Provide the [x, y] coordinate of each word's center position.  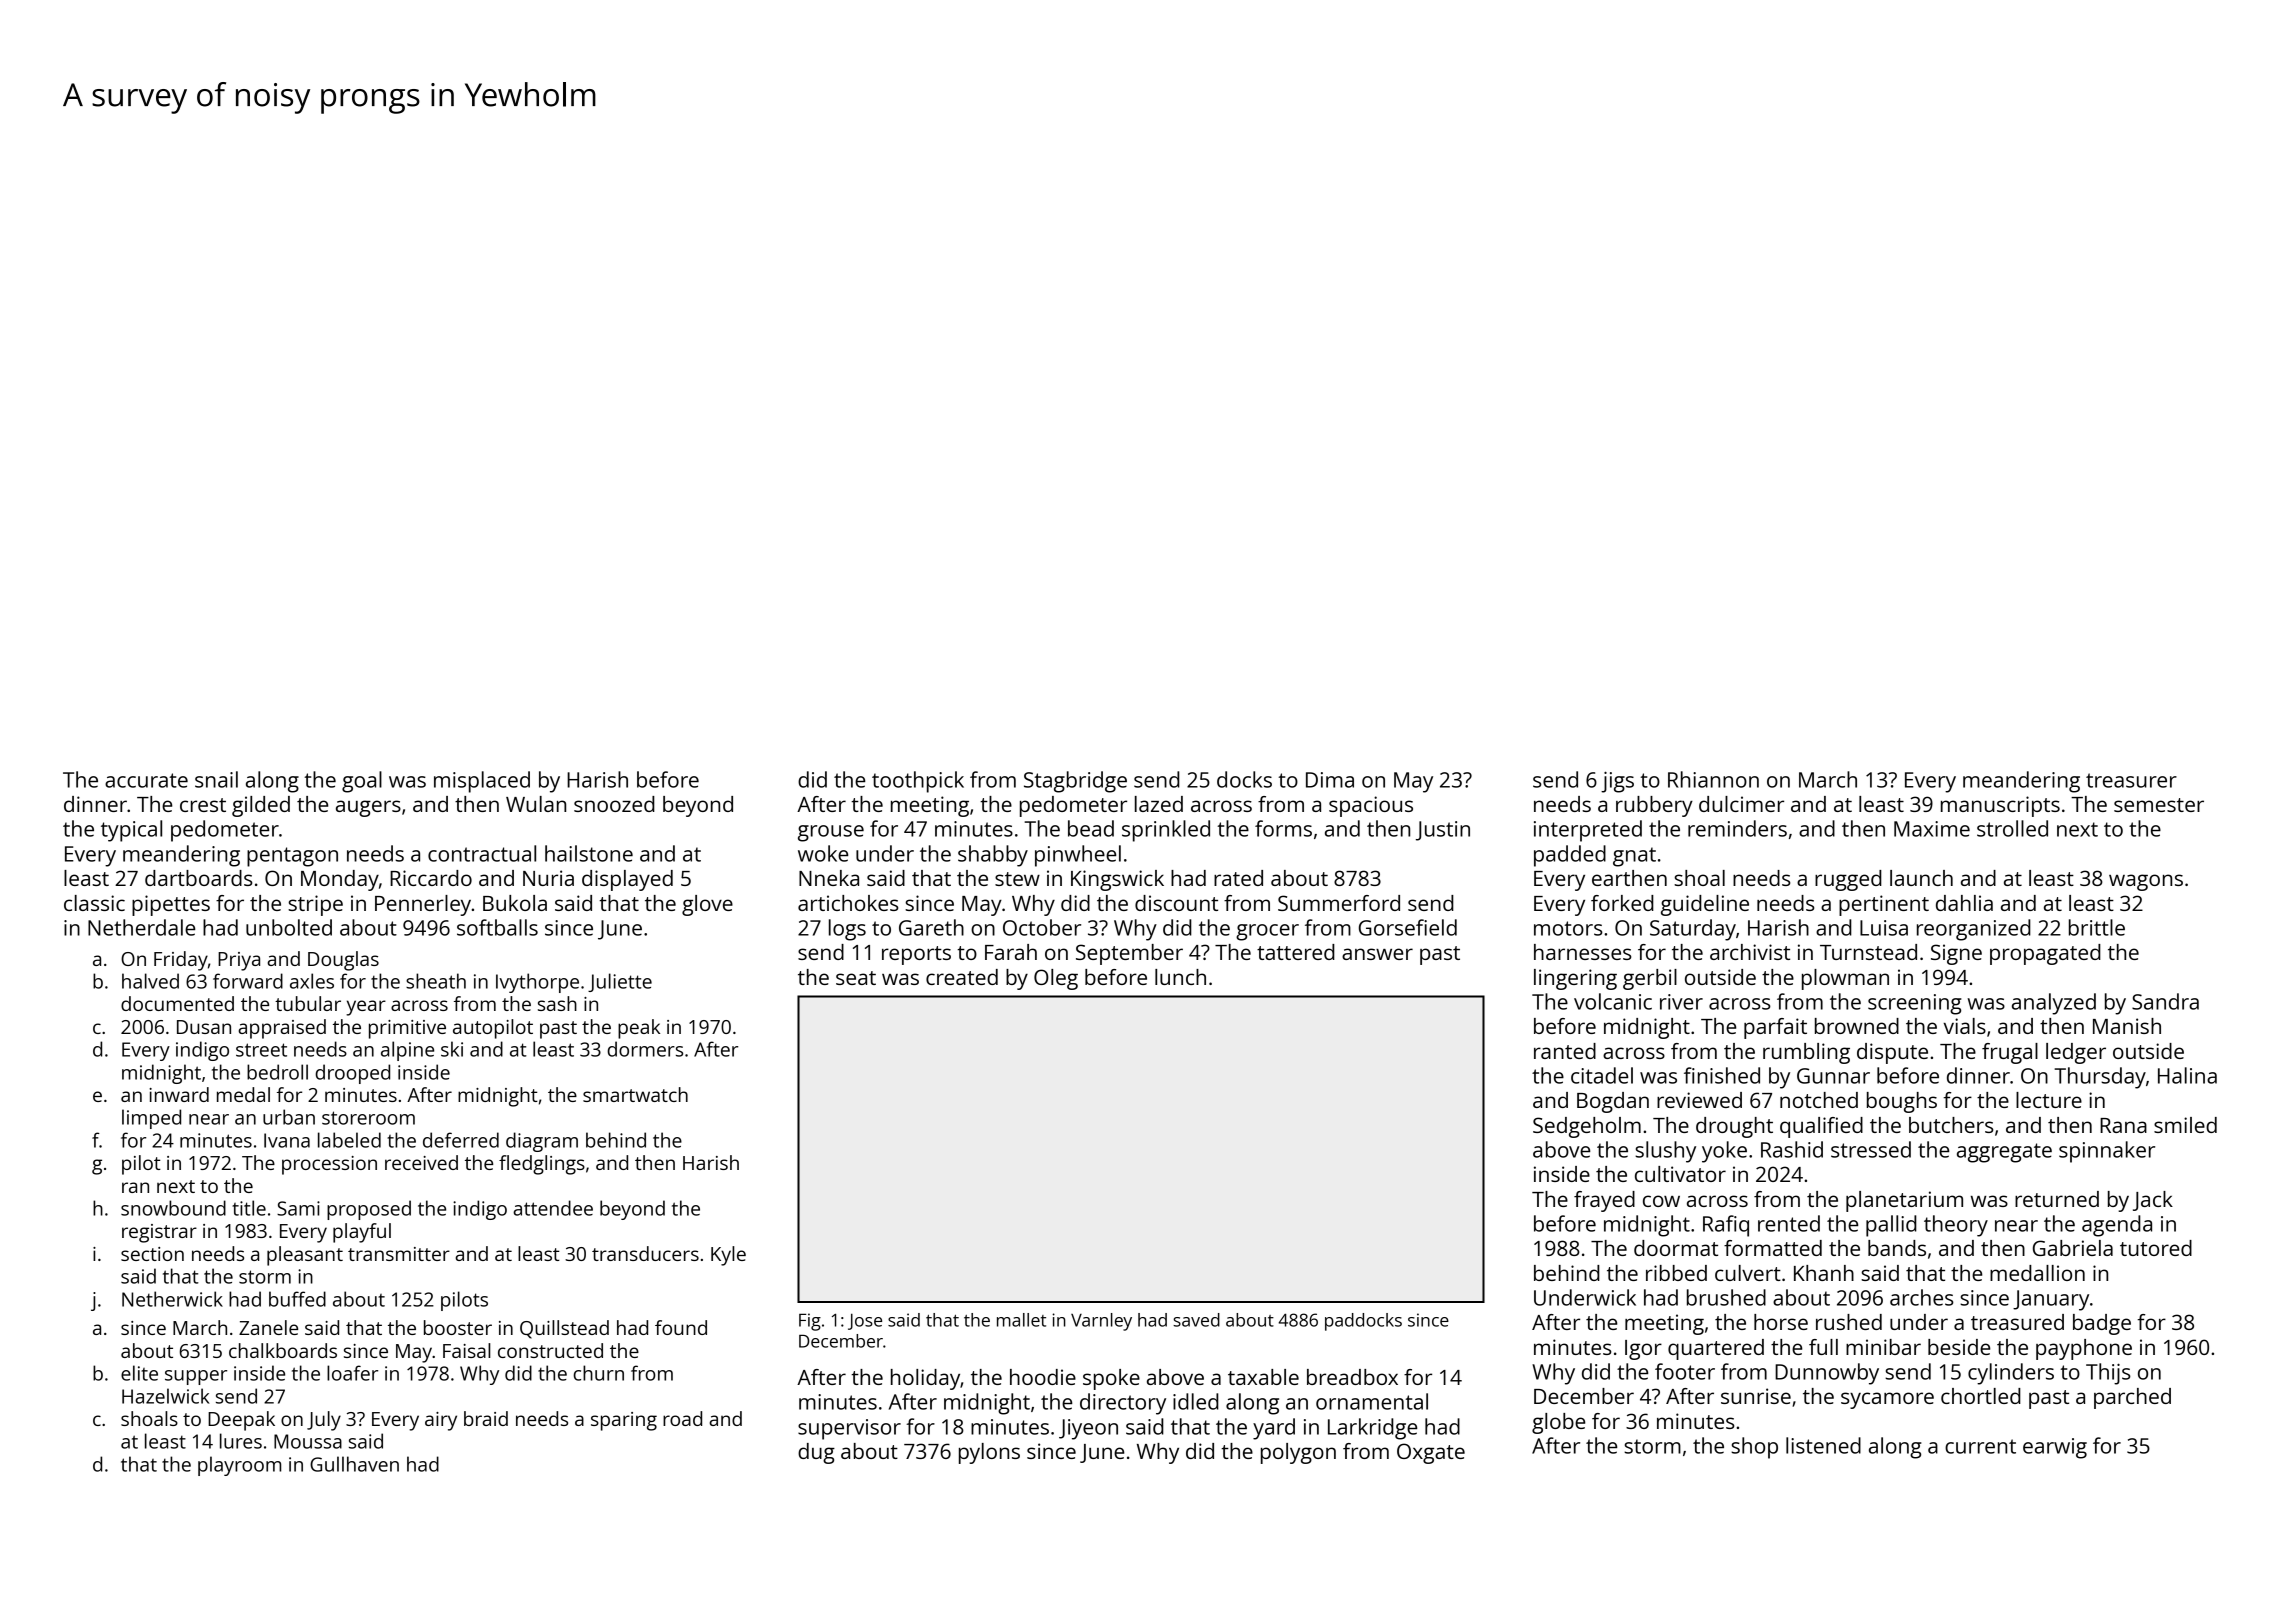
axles [312, 981]
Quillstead [564, 1329]
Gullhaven [354, 1464]
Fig [810, 1322]
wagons [2146, 882]
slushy [1665, 1152]
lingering [1575, 979]
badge [2102, 1324]
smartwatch [635, 1094]
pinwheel [1078, 856]
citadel [1602, 1075]
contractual [482, 853]
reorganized [1974, 930]
